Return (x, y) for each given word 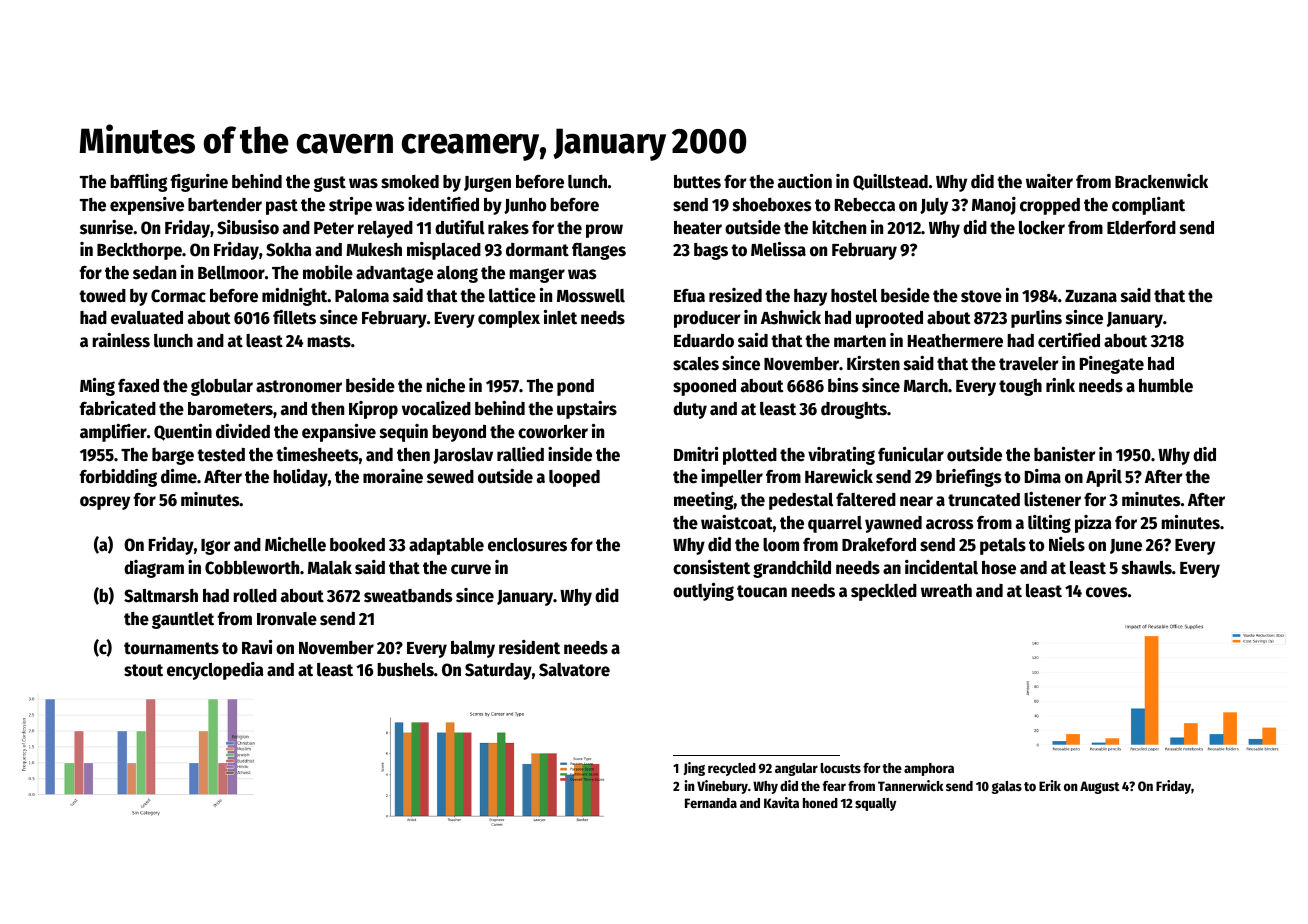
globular (222, 387)
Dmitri (696, 454)
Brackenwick (1161, 181)
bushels (405, 670)
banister (1064, 454)
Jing (694, 769)
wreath (946, 591)
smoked (410, 182)
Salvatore (574, 670)
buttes (697, 182)
